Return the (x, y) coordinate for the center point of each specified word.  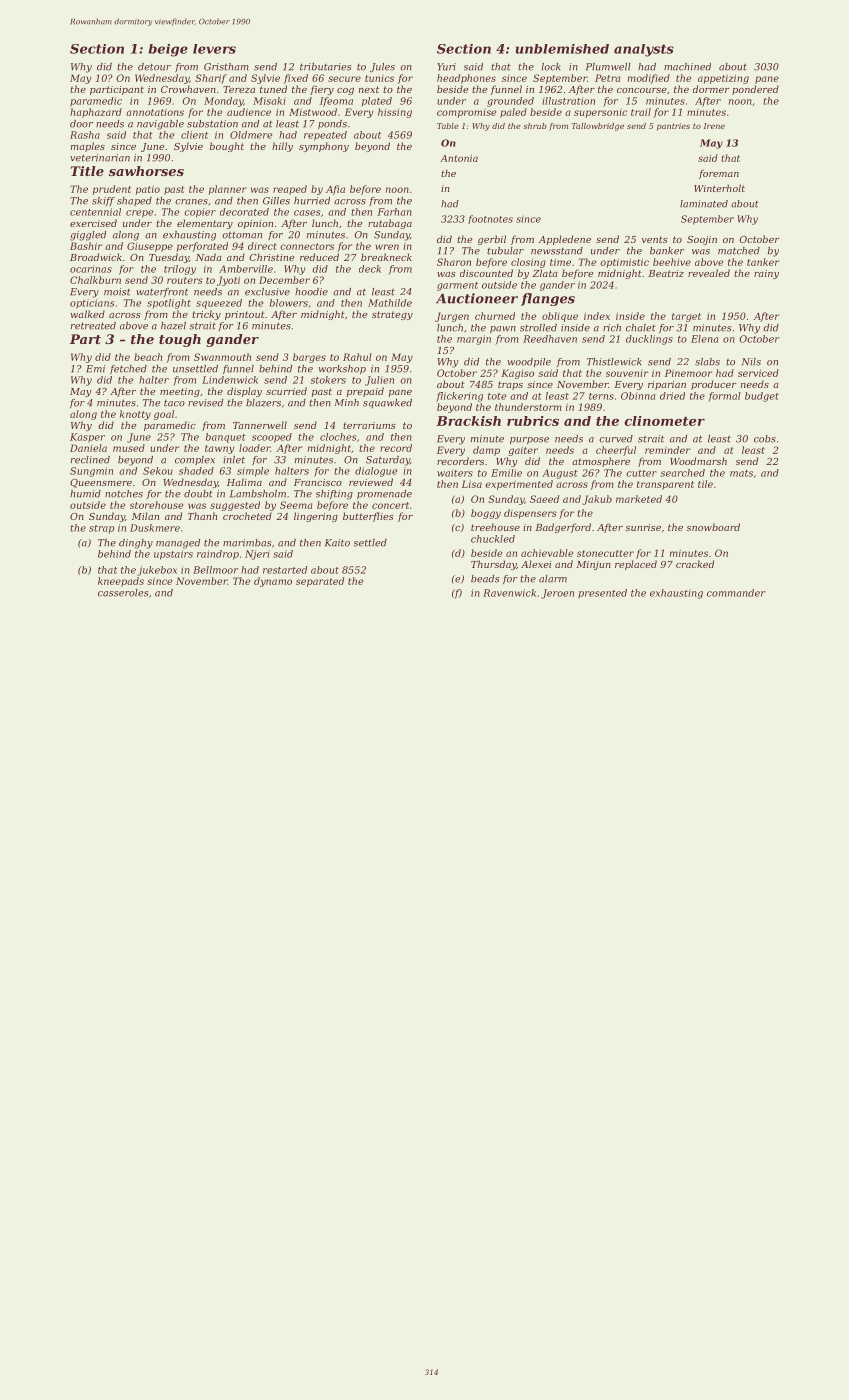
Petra (607, 78)
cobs (765, 439)
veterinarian (100, 158)
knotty (135, 415)
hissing (395, 113)
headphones (466, 79)
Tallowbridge (598, 127)
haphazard (96, 113)
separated (320, 582)
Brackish (468, 421)
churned (495, 316)
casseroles (123, 593)
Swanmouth (222, 357)
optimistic (624, 263)
